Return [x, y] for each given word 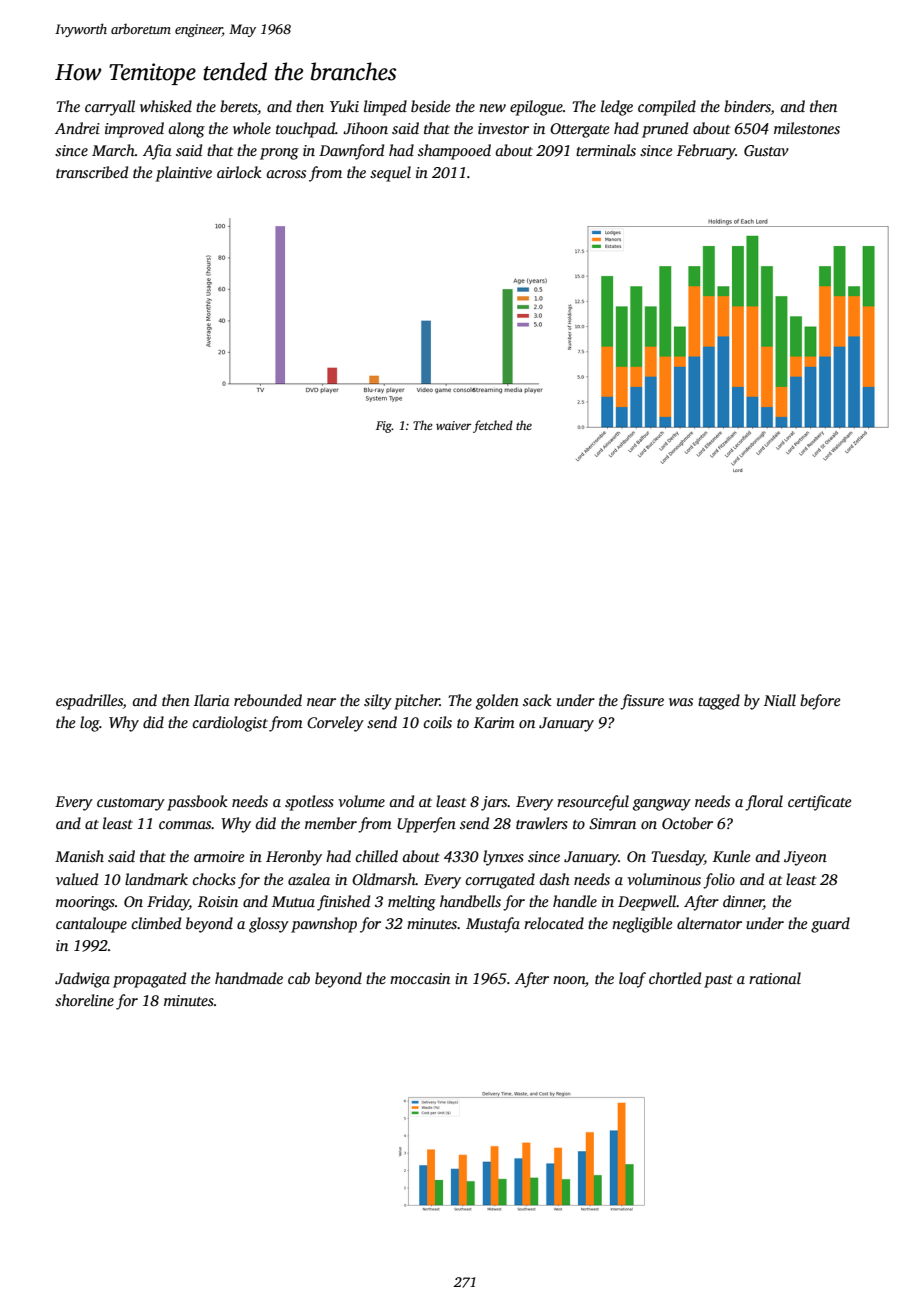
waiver [453, 425]
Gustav [766, 151]
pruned [665, 130]
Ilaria [212, 700]
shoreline [84, 1000]
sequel [390, 174]
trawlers [542, 823]
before [820, 702]
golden [497, 702]
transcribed [92, 172]
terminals [606, 150]
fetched [493, 426]
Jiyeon [805, 858]
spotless [309, 803]
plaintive [184, 174]
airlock [239, 172]
